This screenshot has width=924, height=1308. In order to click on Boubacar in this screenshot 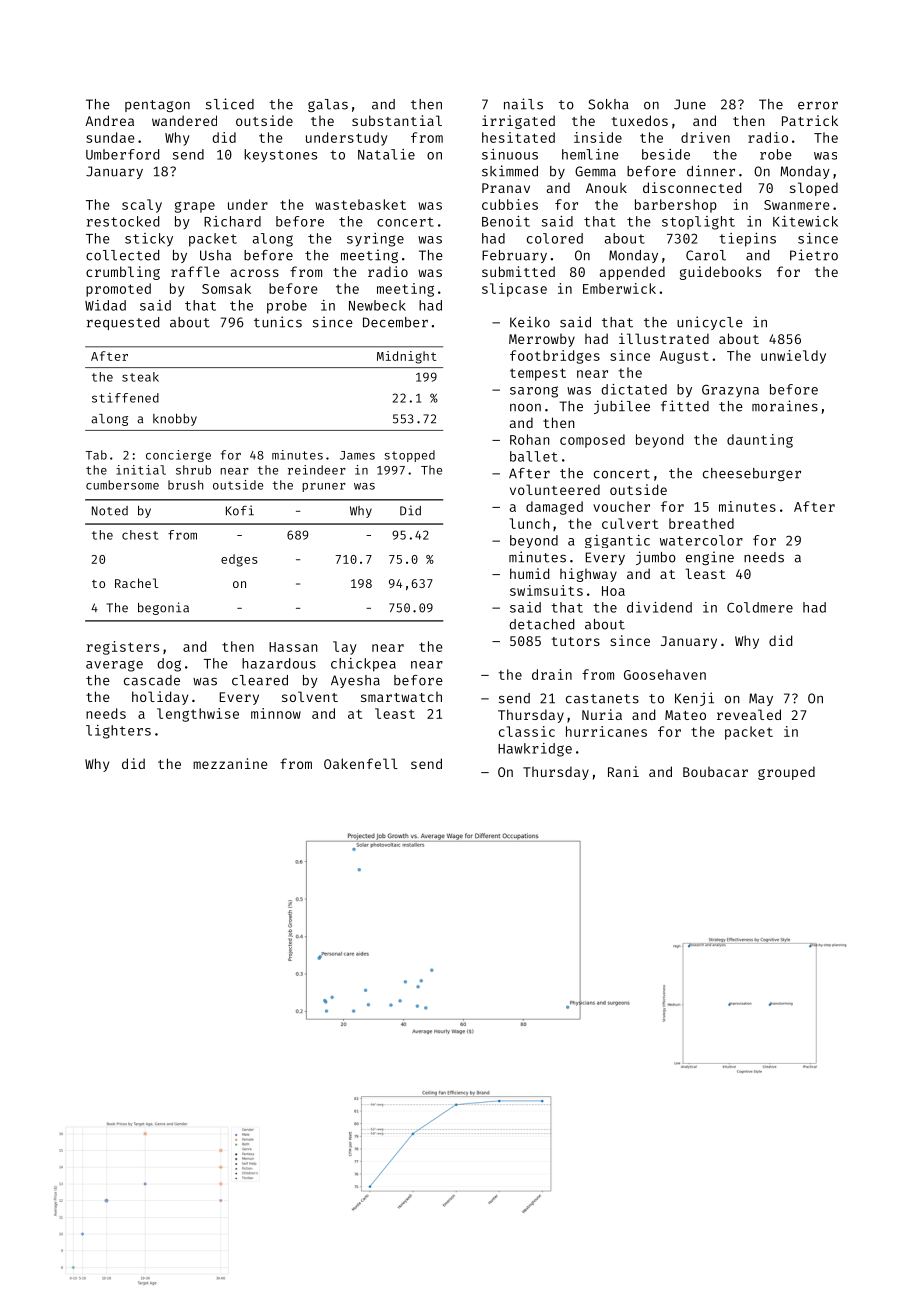, I will do `click(715, 772)`.
